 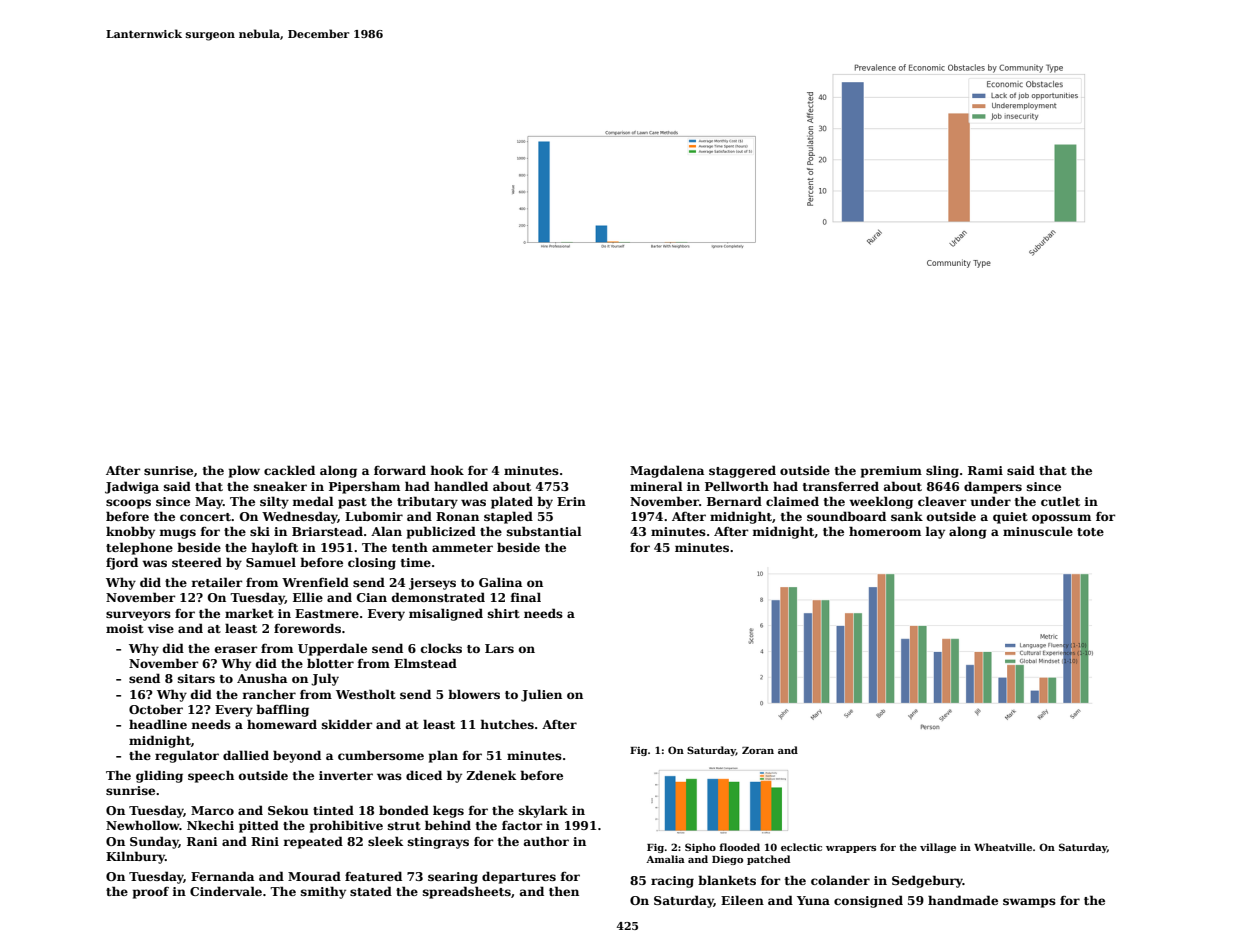 I want to click on plow, so click(x=244, y=471).
